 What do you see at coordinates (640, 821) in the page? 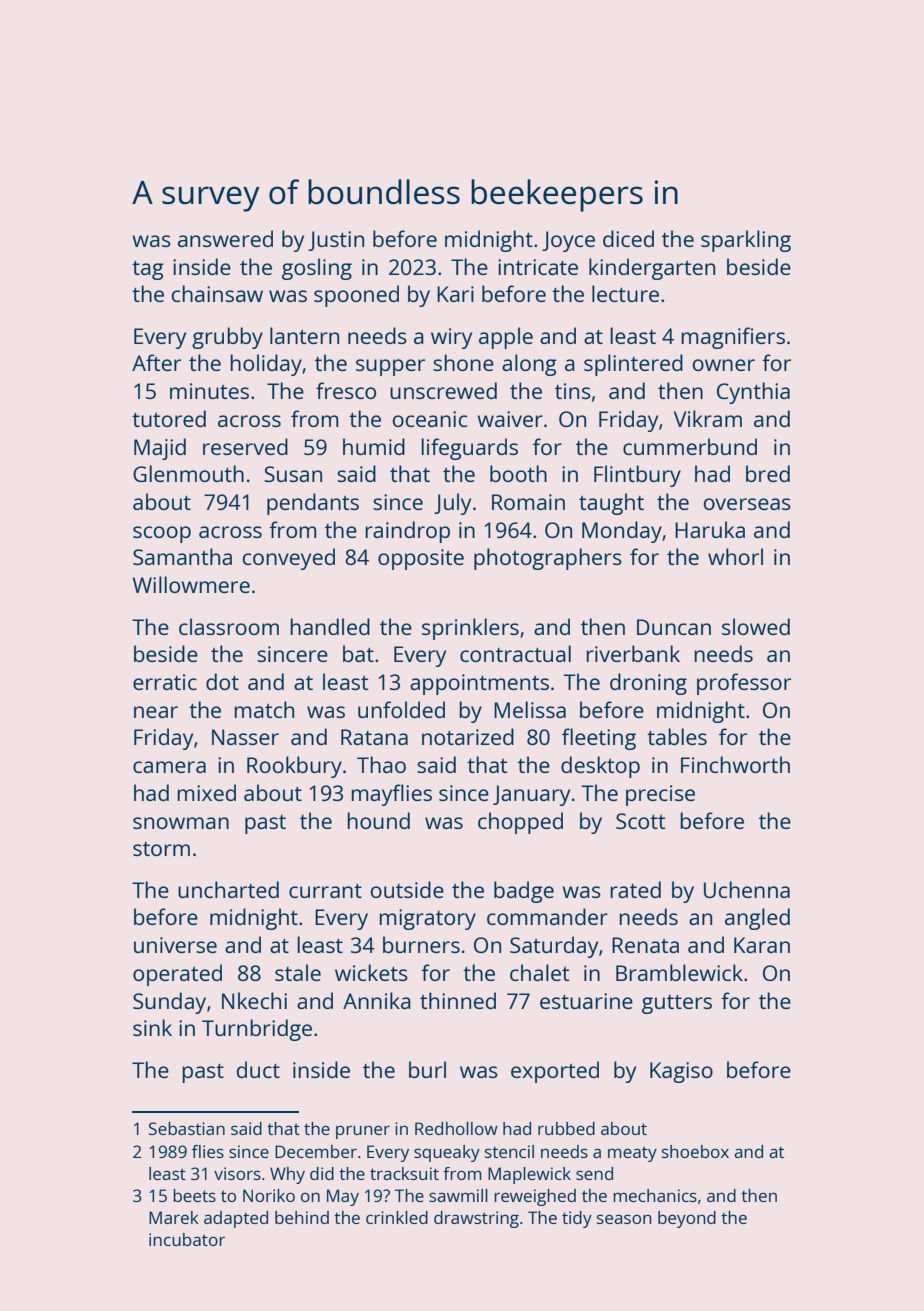
I see `Scott` at bounding box center [640, 821].
